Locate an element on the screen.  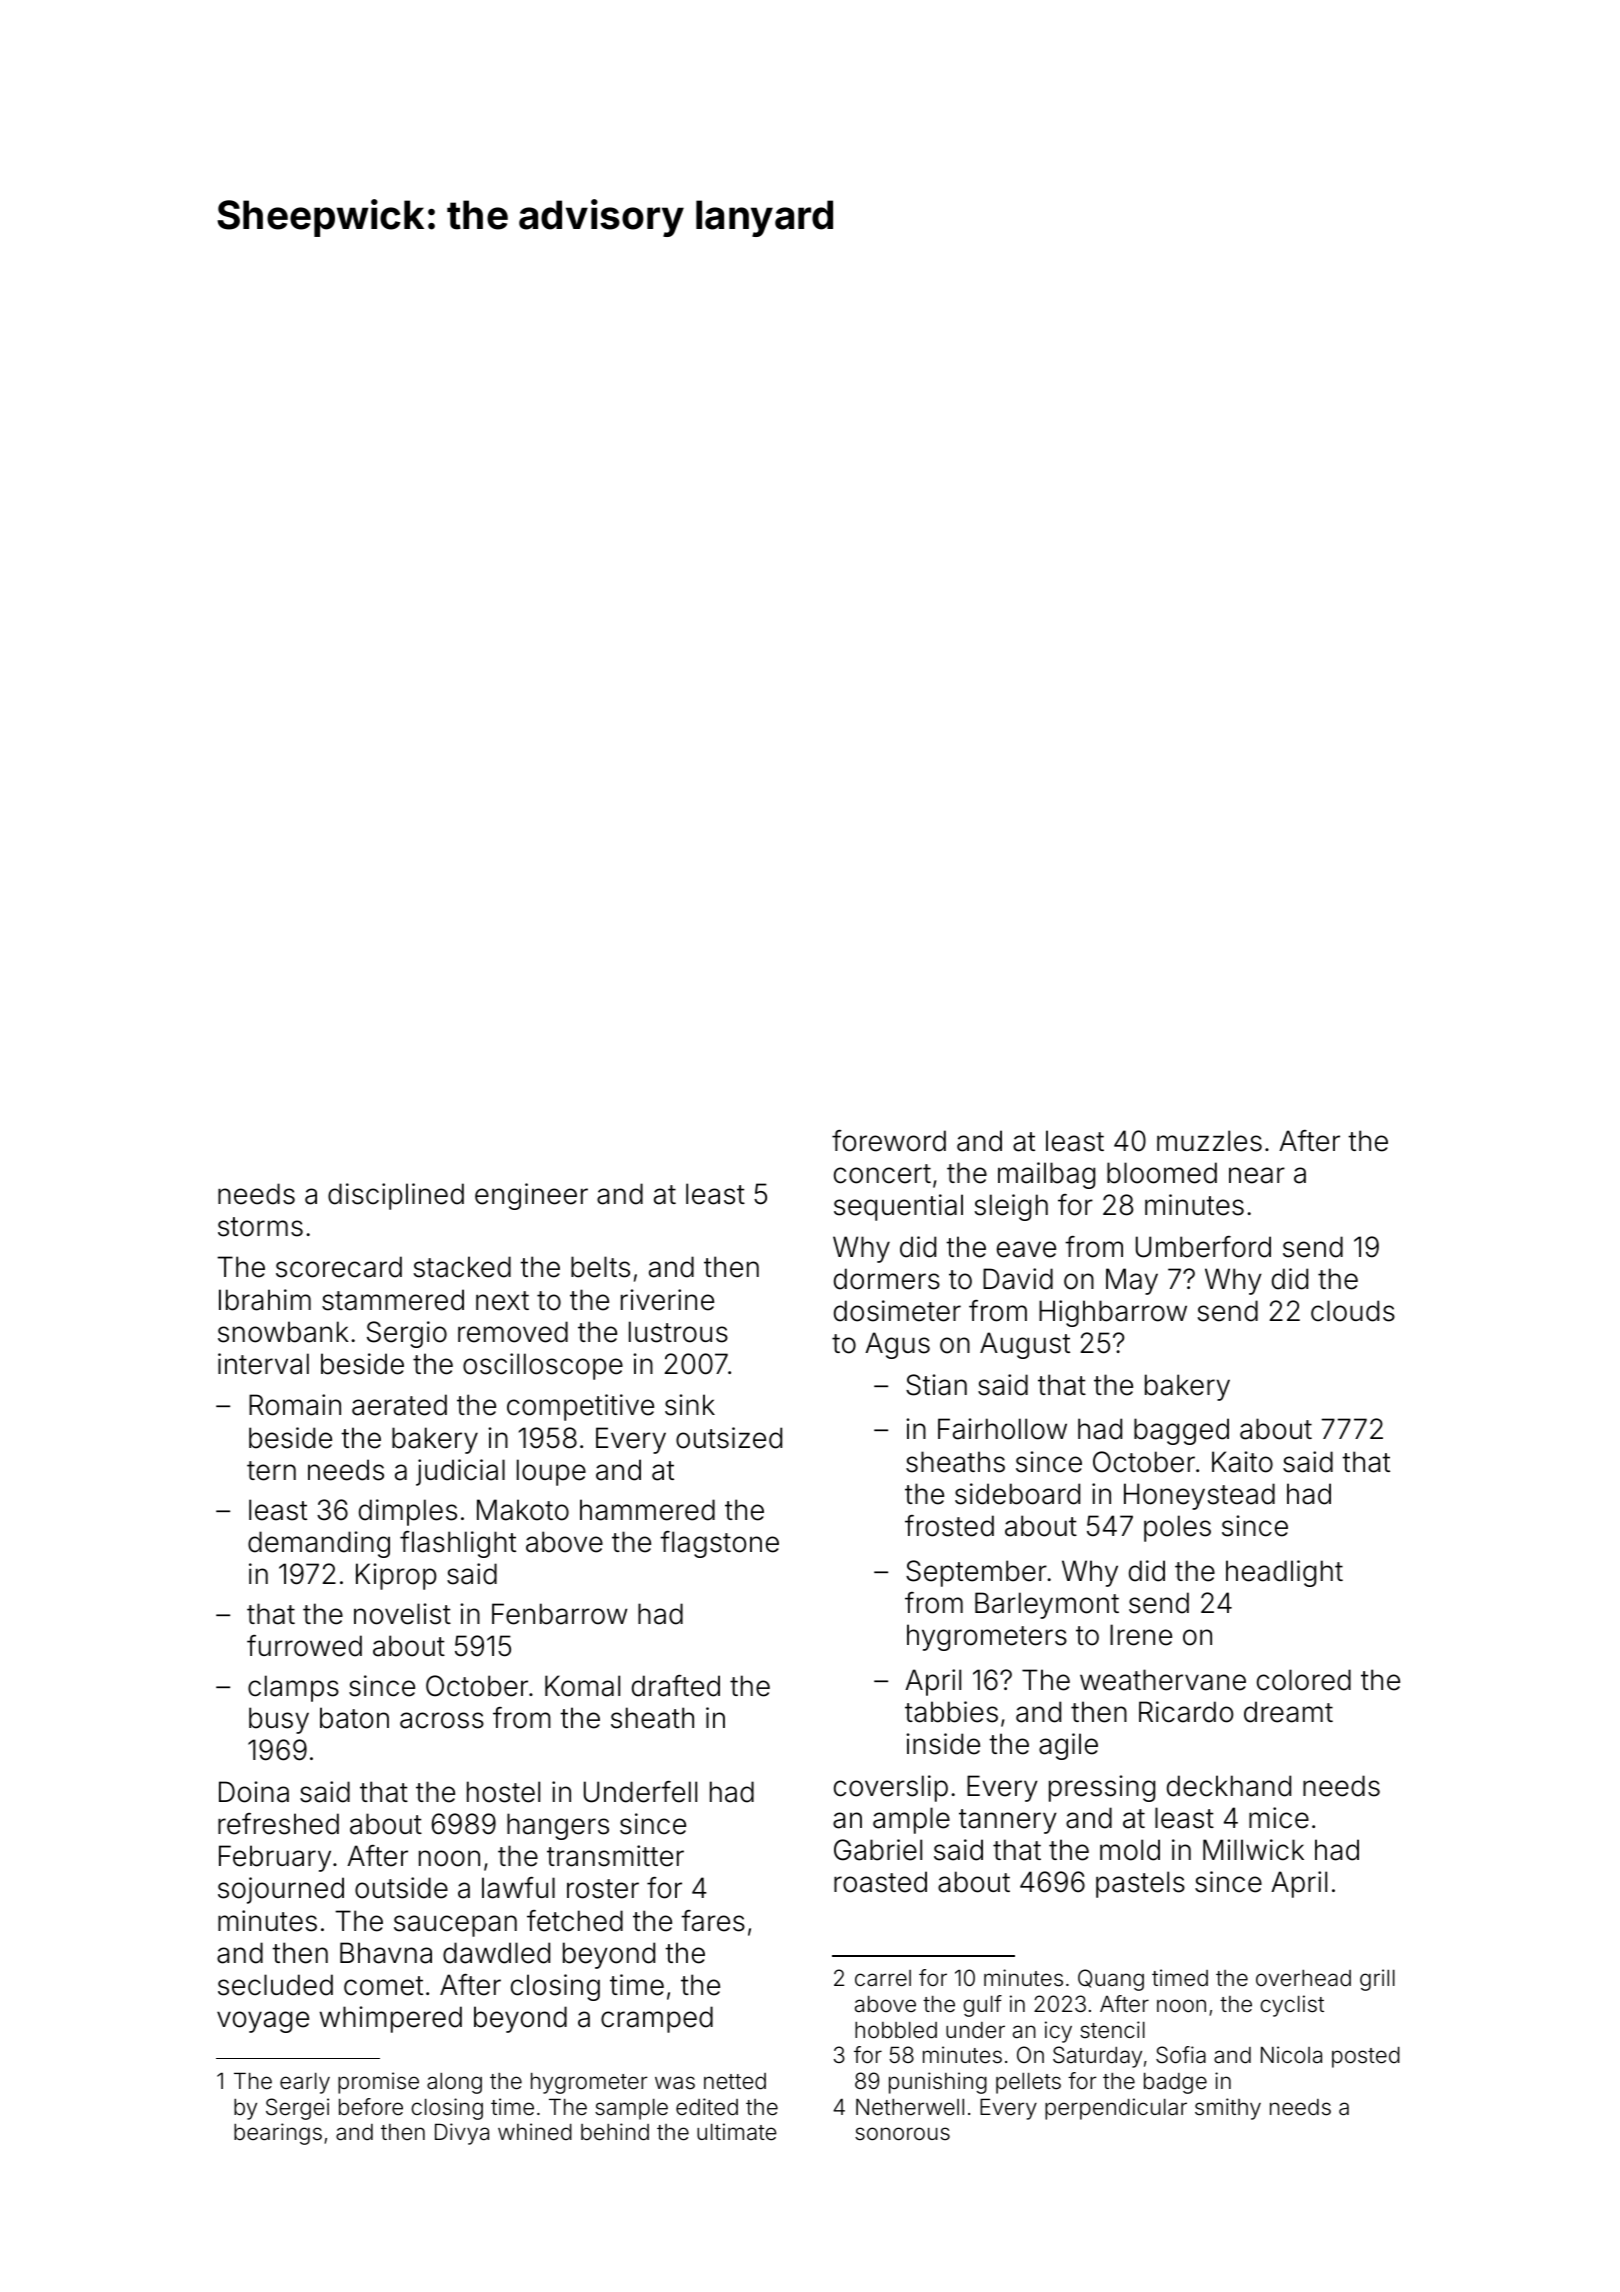
across is located at coordinates (442, 1720).
